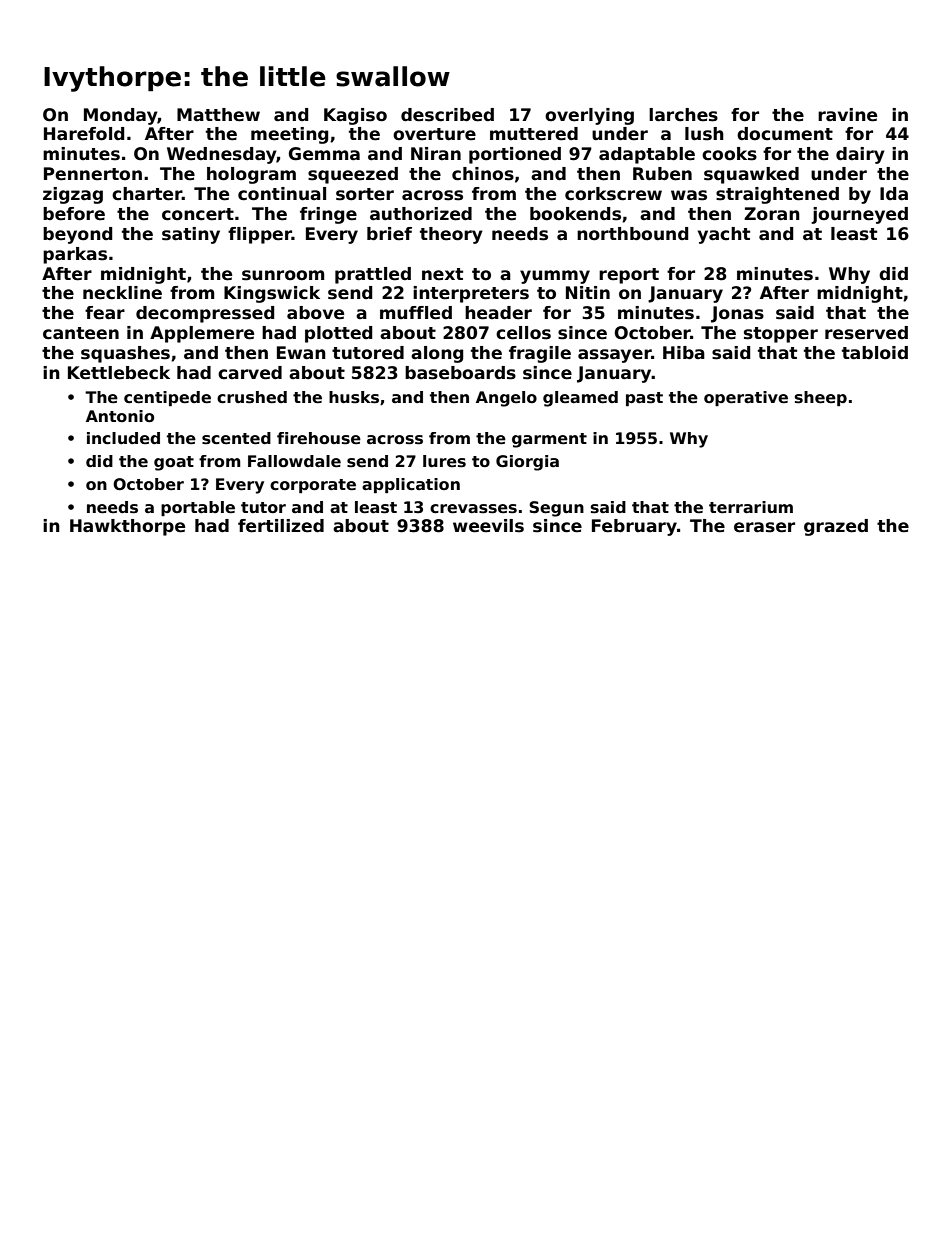 Image resolution: width=952 pixels, height=1233 pixels. Describe the element at coordinates (167, 398) in the document. I see `centipede` at that location.
